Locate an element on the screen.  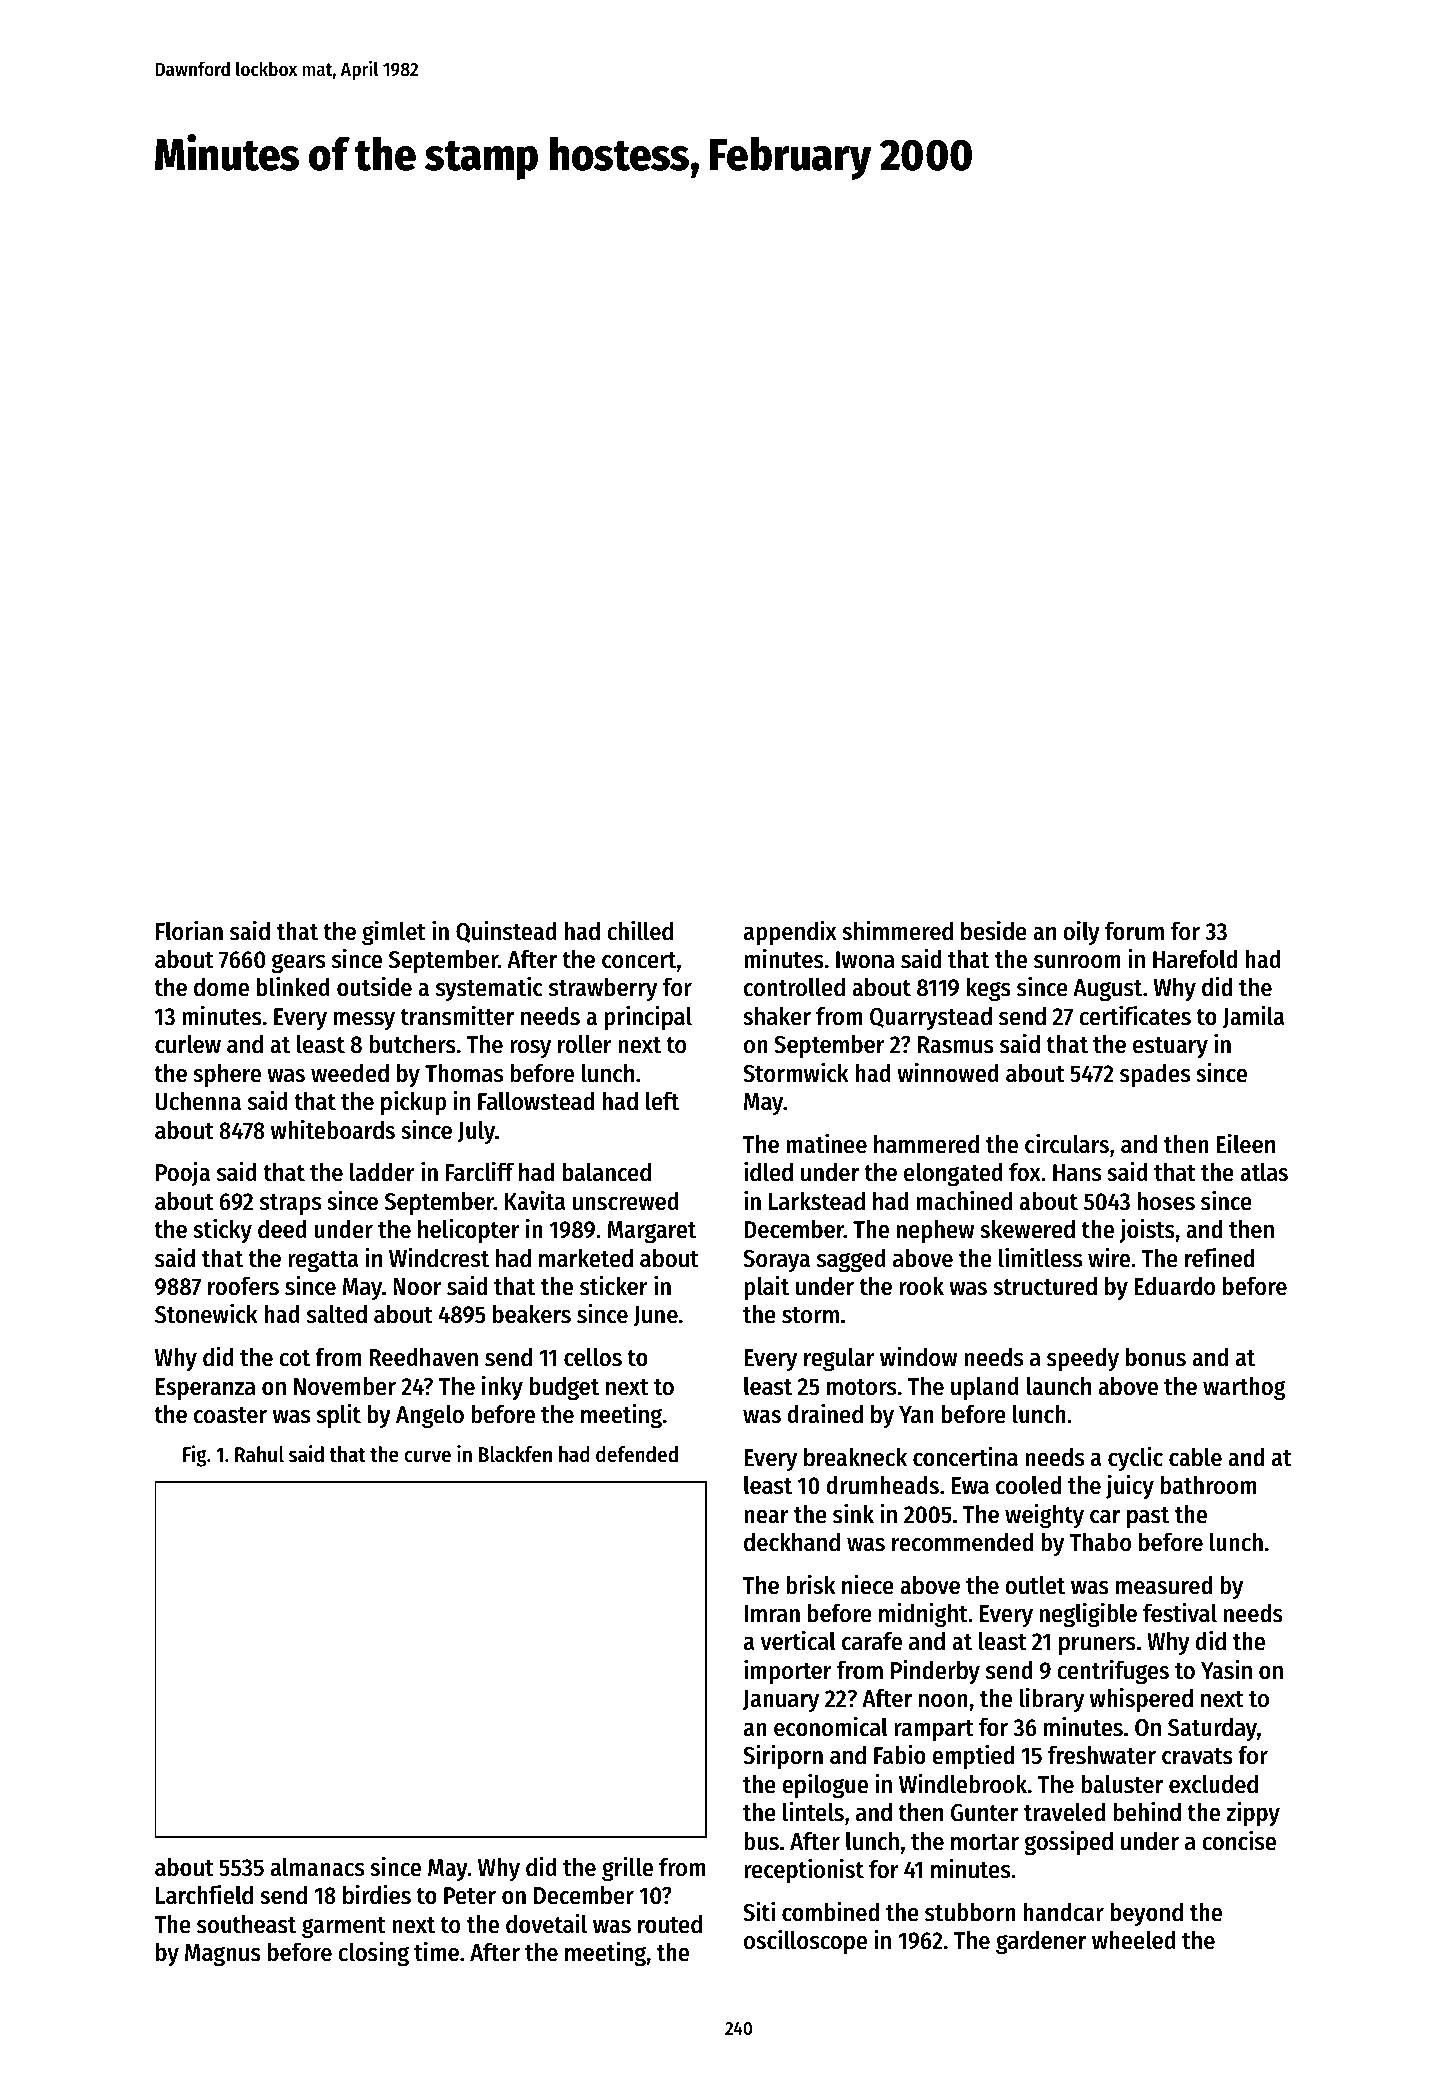
curve is located at coordinates (427, 1456).
